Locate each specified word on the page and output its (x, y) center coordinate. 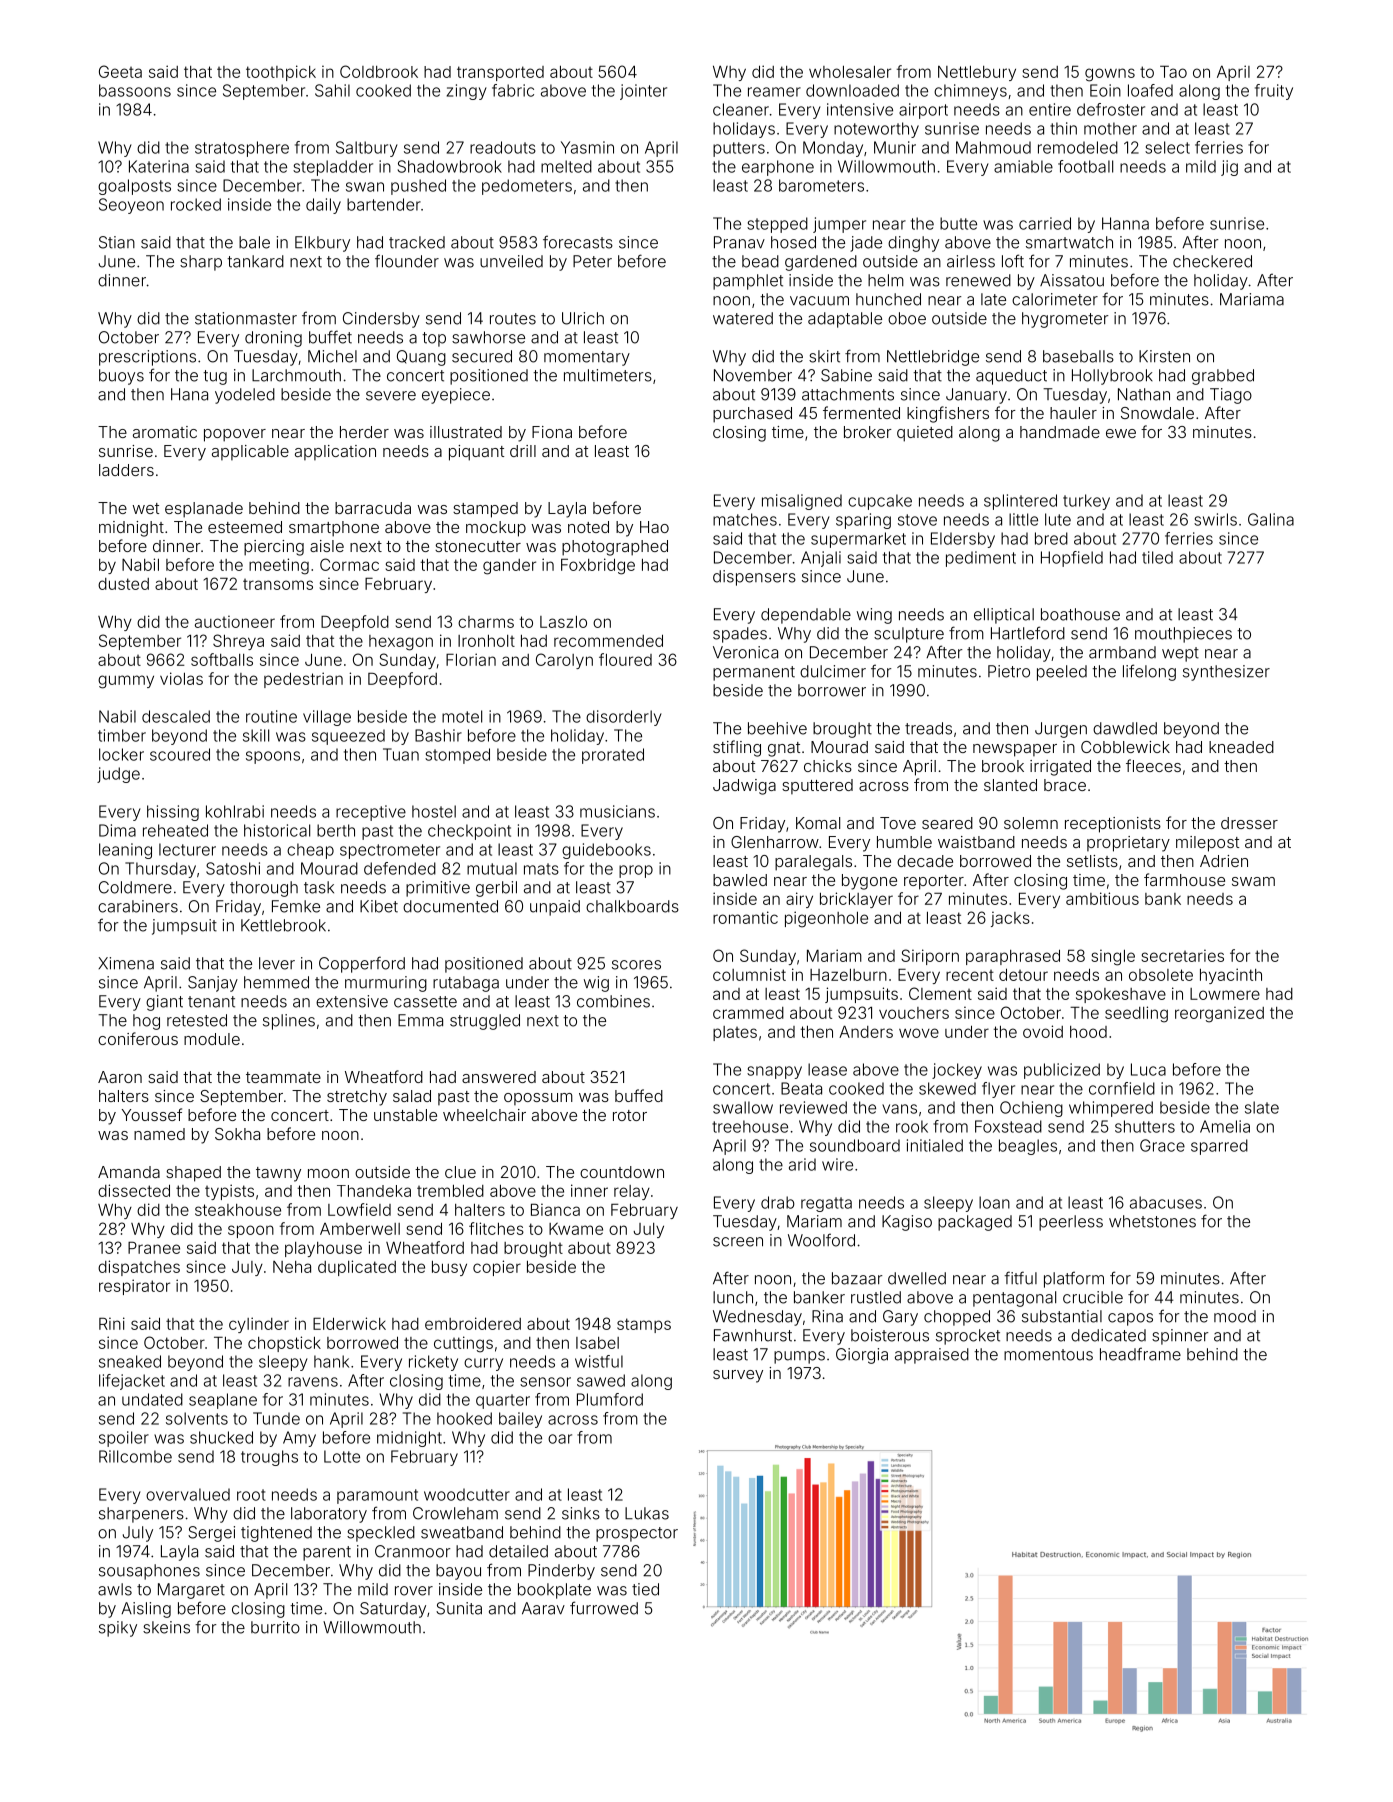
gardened (821, 263)
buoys (121, 377)
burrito (275, 1627)
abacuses (1166, 1202)
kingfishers (948, 414)
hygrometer (1065, 320)
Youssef (152, 1114)
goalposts (134, 187)
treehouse (750, 1126)
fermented (861, 412)
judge (118, 775)
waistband (976, 842)
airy (799, 900)
